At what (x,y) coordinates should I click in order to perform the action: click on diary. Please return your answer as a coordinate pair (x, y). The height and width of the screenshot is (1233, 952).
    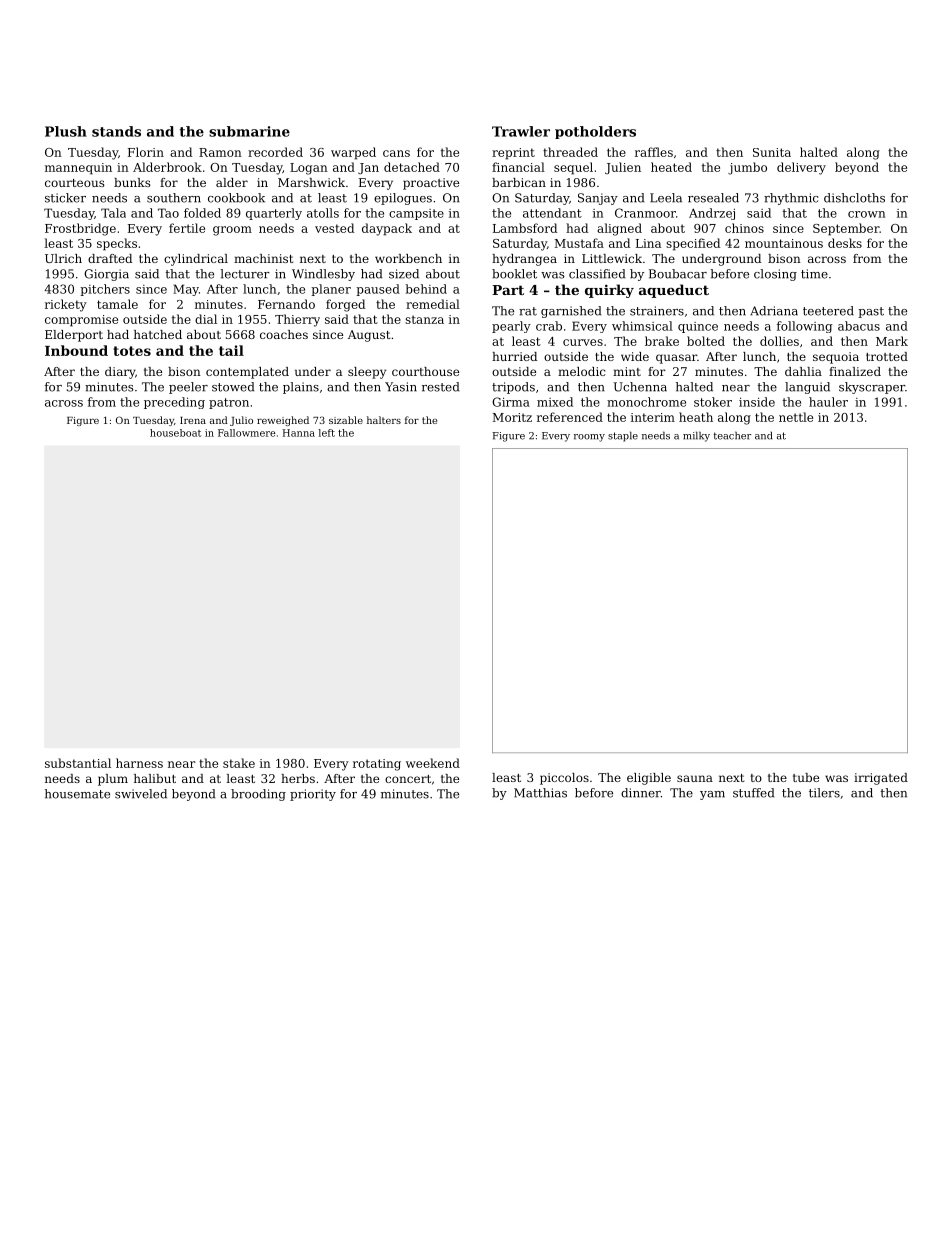
    Looking at the image, I should click on (120, 373).
